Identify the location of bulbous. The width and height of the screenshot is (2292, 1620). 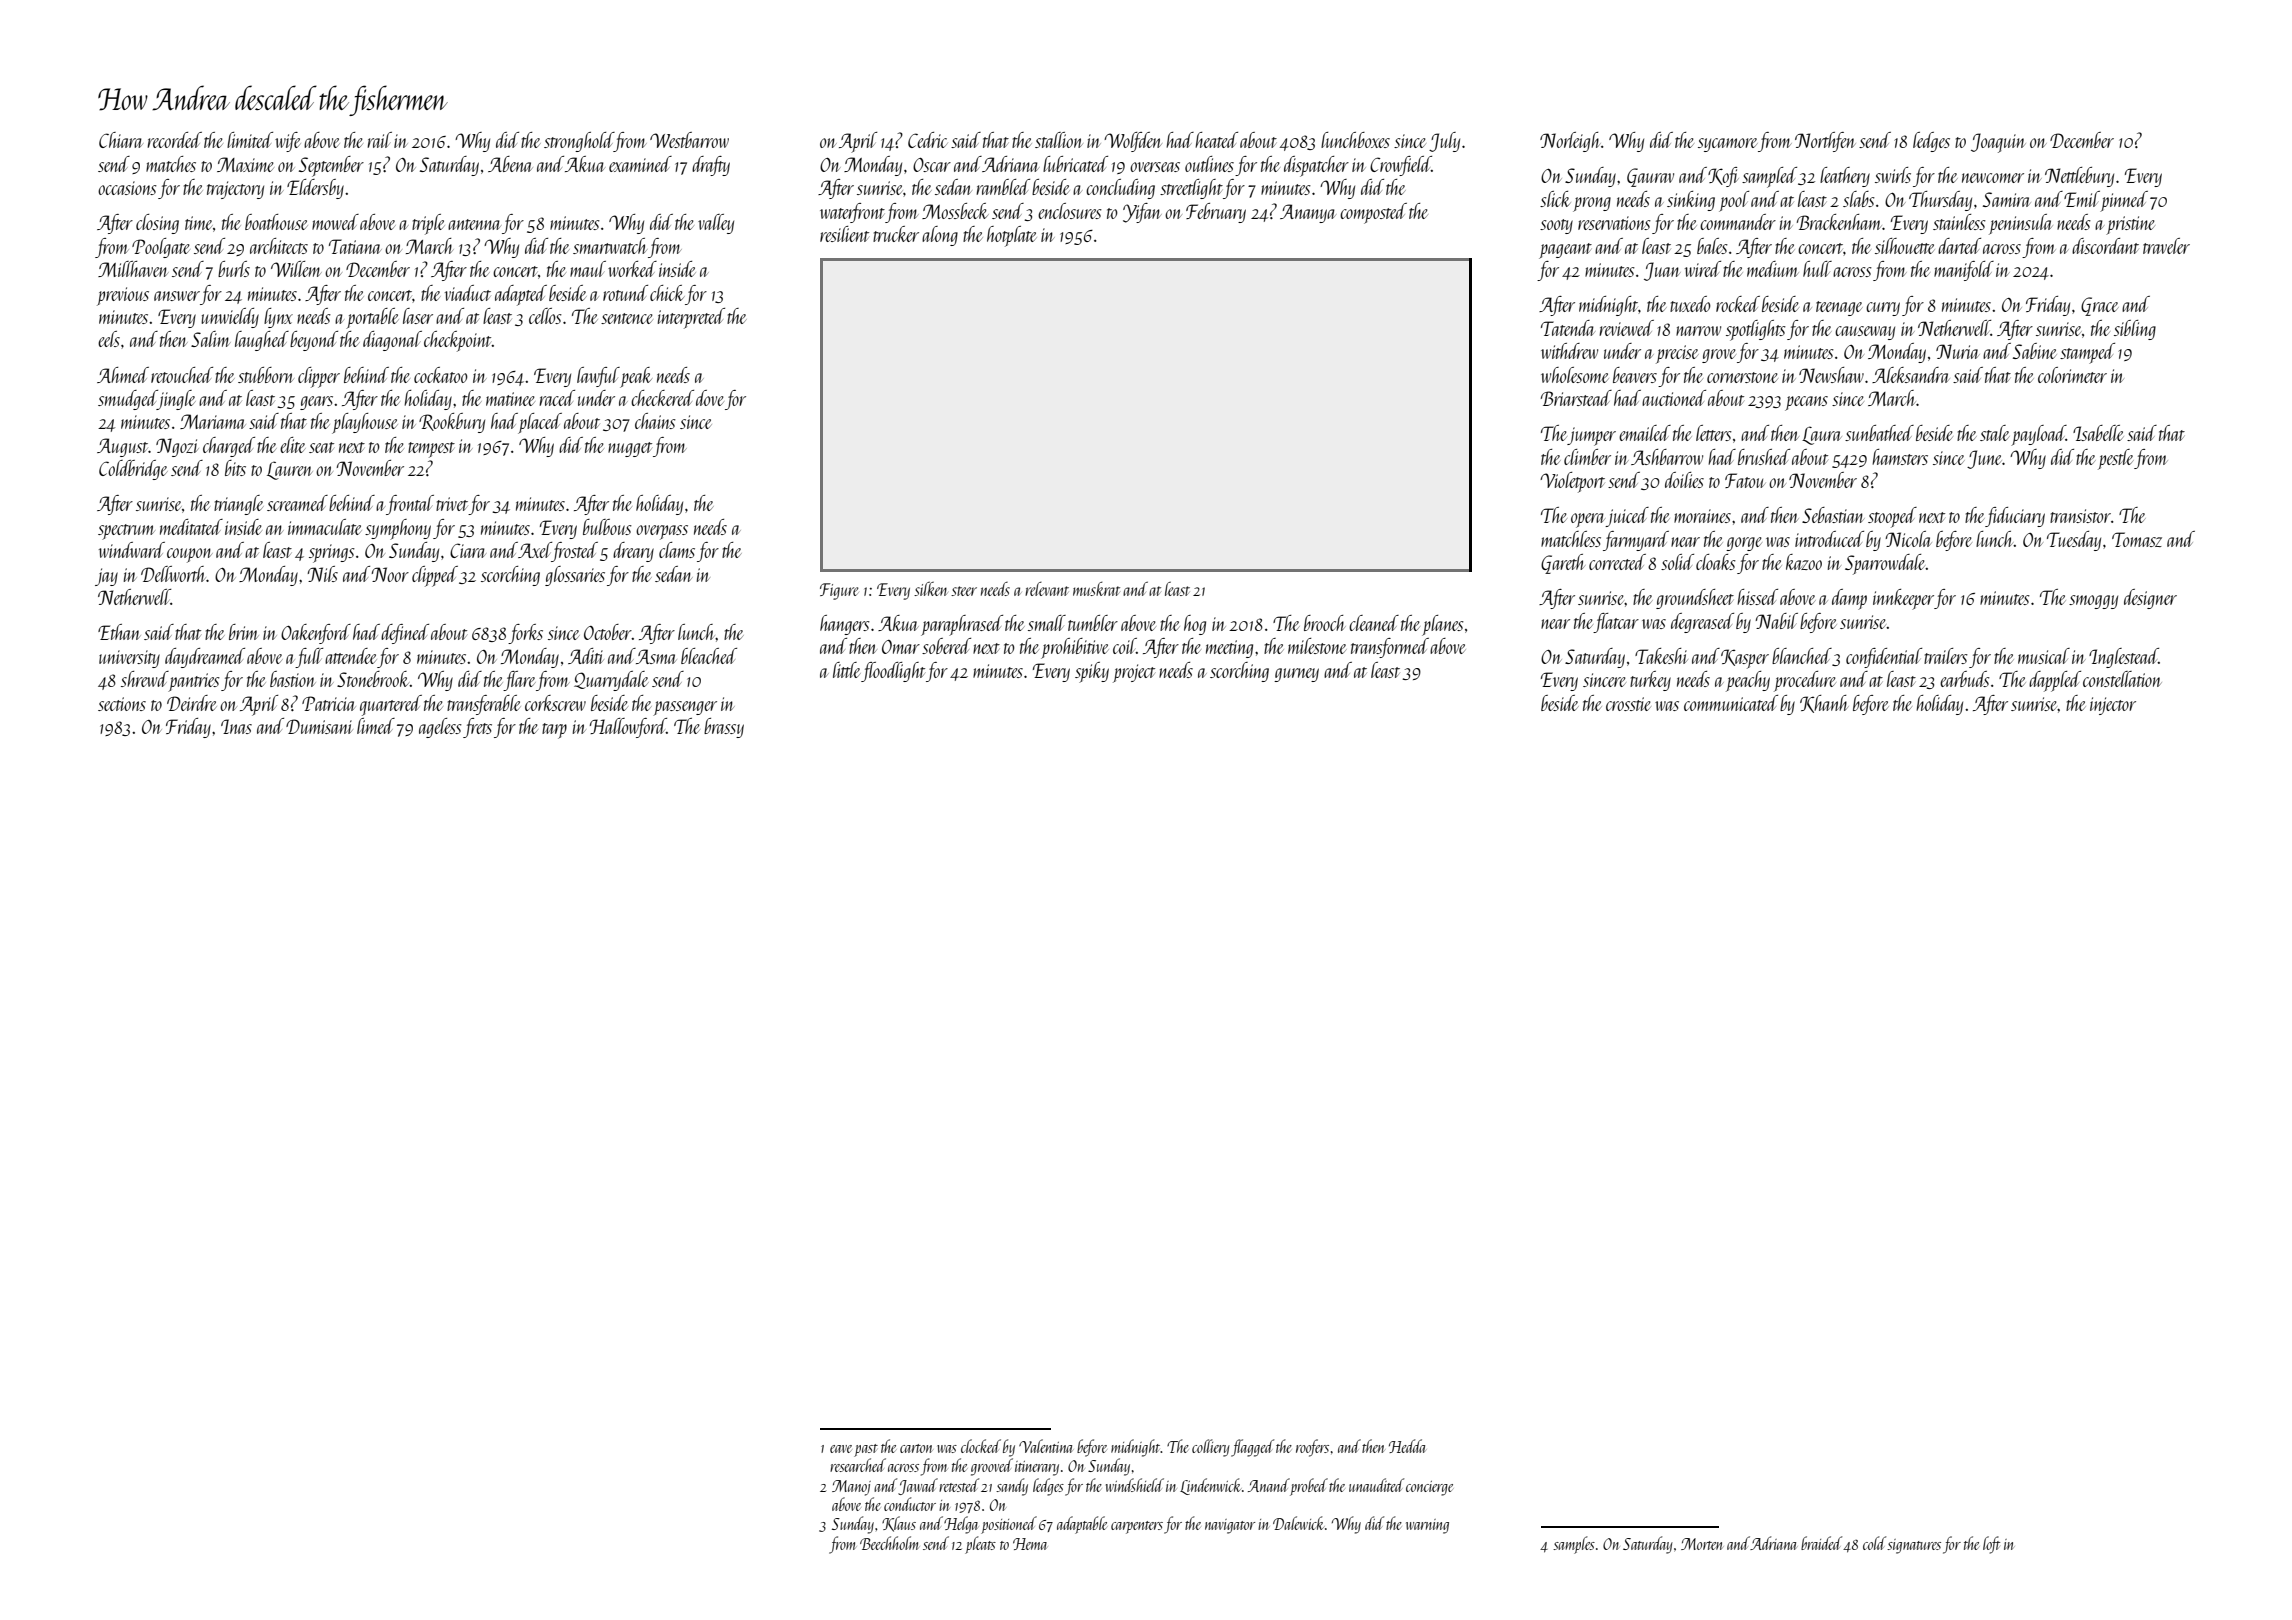
(607, 527).
